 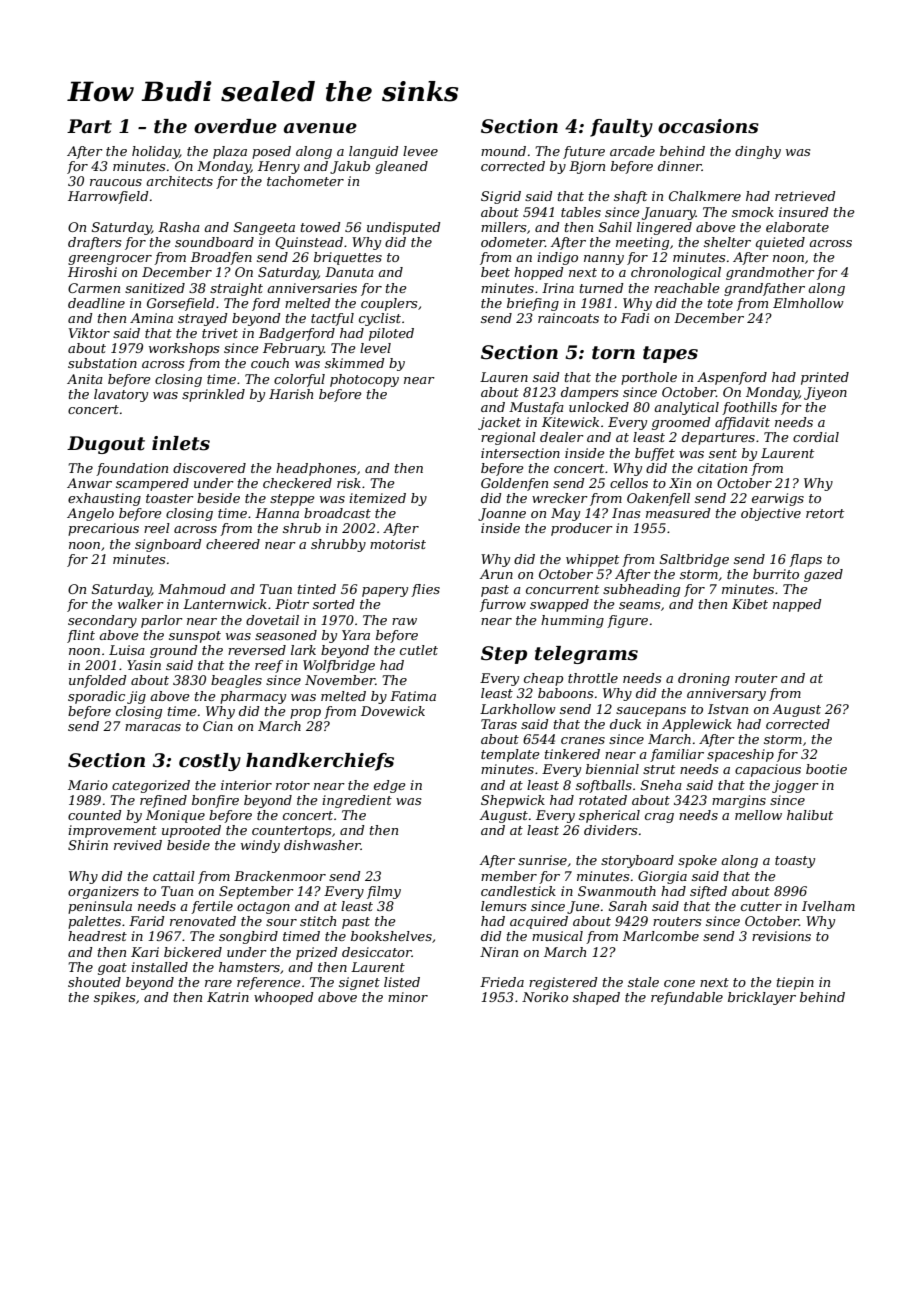 I want to click on May, so click(x=565, y=514).
